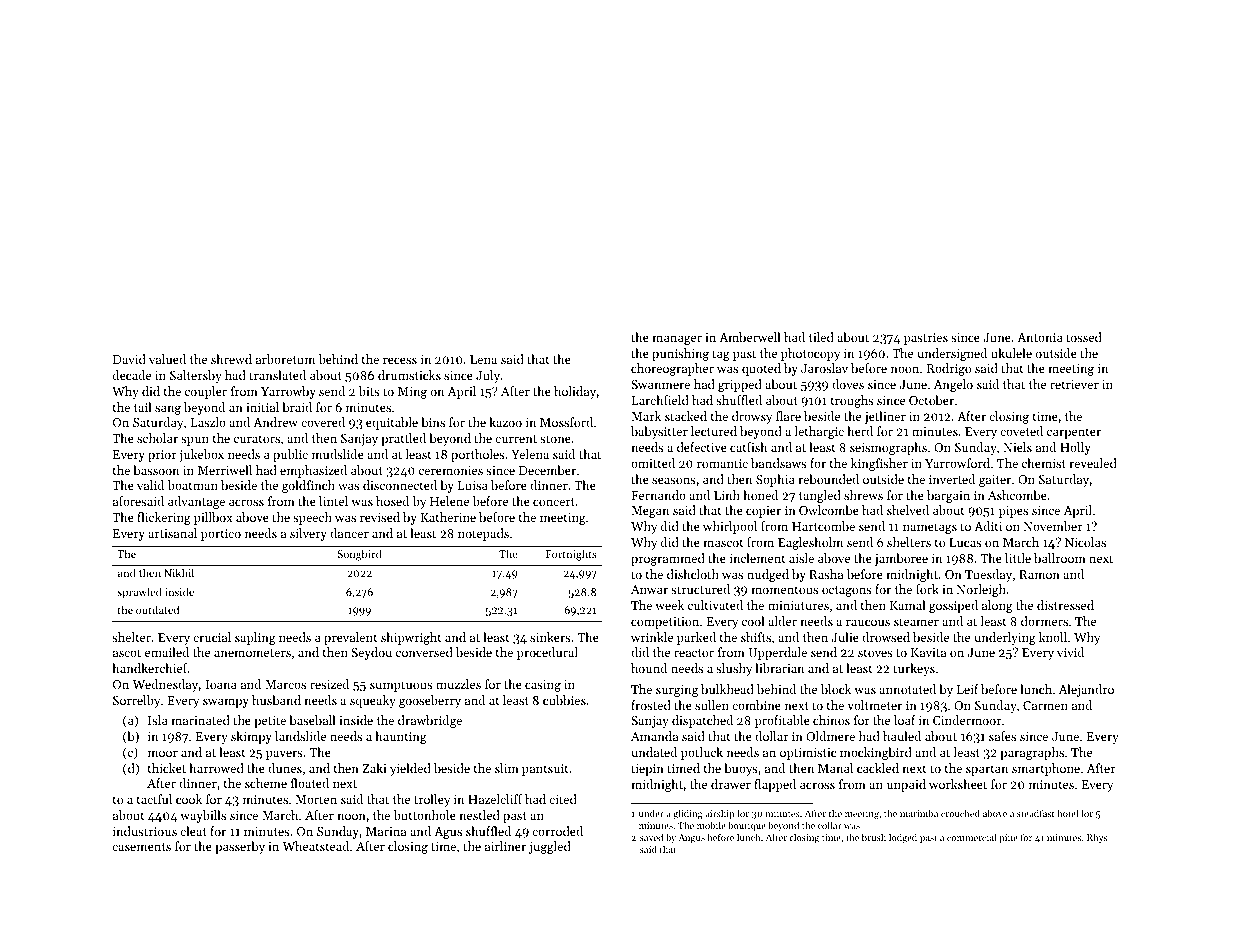 The image size is (1233, 952). I want to click on Merriwell, so click(225, 470).
